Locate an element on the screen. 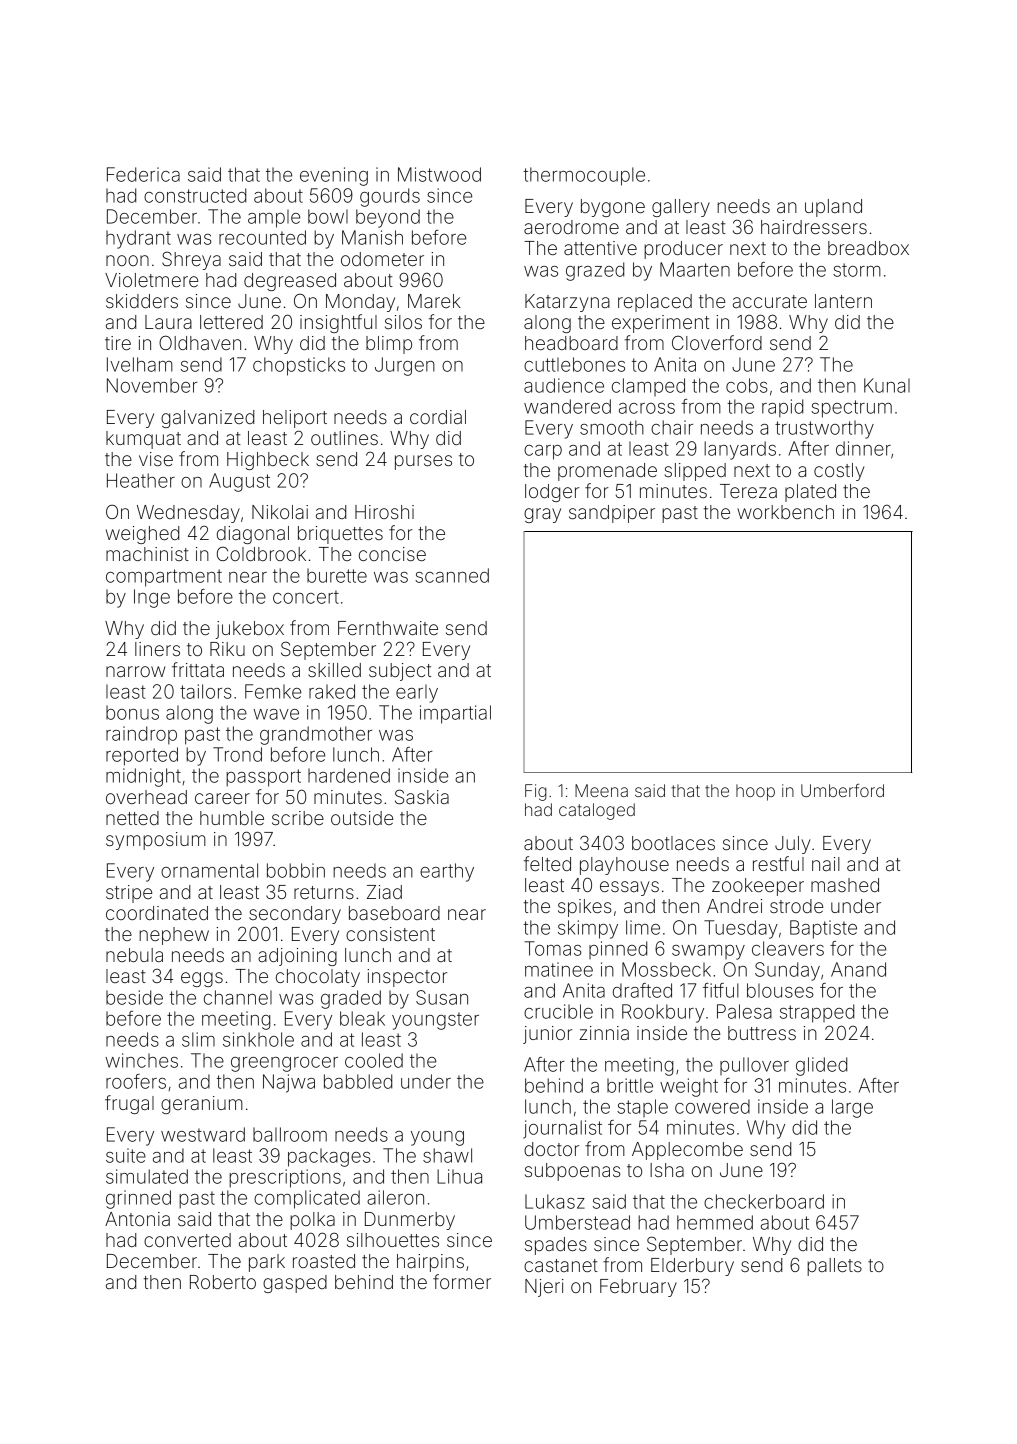  briquettes is located at coordinates (340, 535).
